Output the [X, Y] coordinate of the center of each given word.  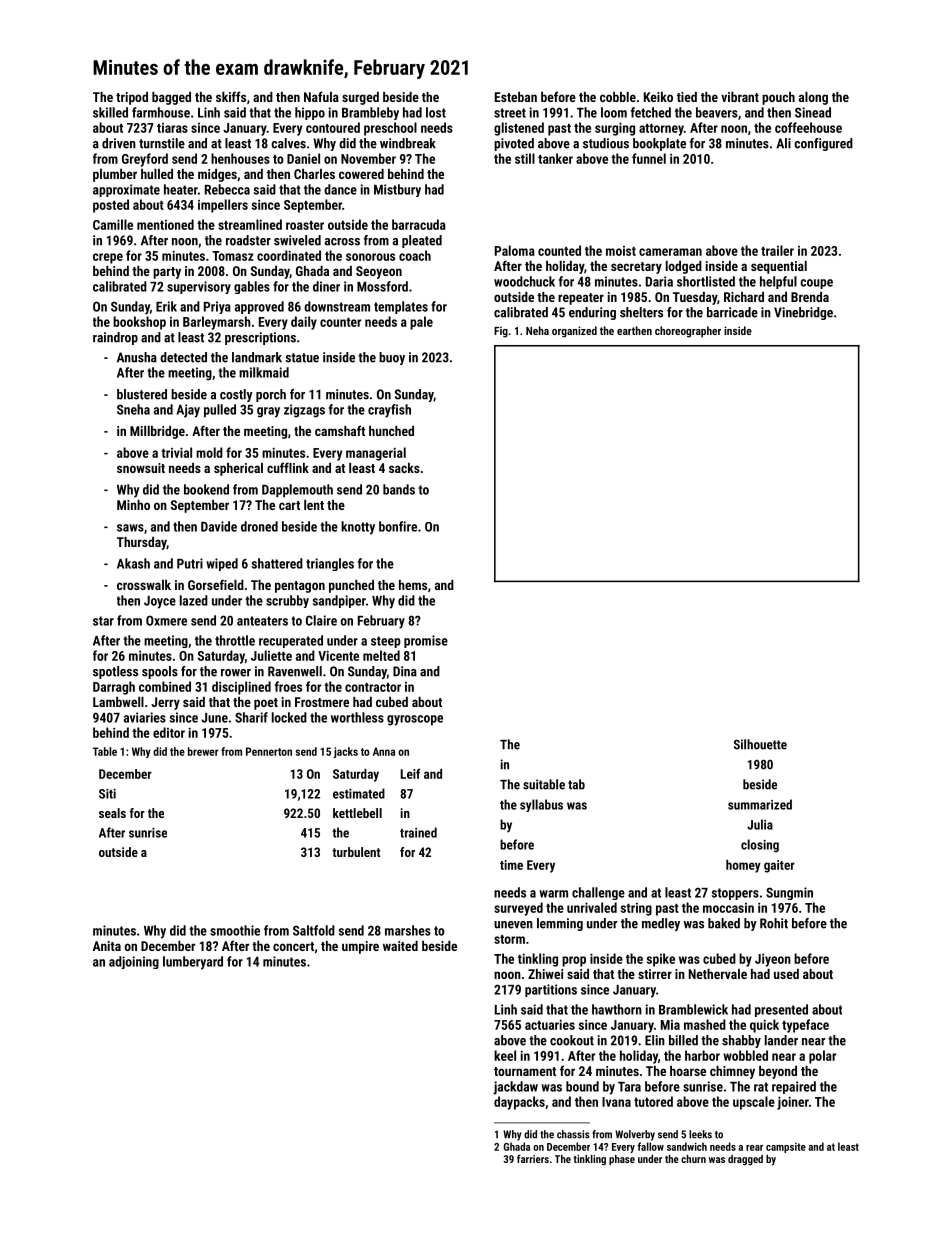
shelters [641, 312]
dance [340, 189]
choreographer [688, 332]
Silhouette [760, 744]
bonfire [398, 526]
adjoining [134, 962]
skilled [110, 112]
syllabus [541, 805]
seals [112, 813]
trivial [176, 452]
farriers [533, 1158]
